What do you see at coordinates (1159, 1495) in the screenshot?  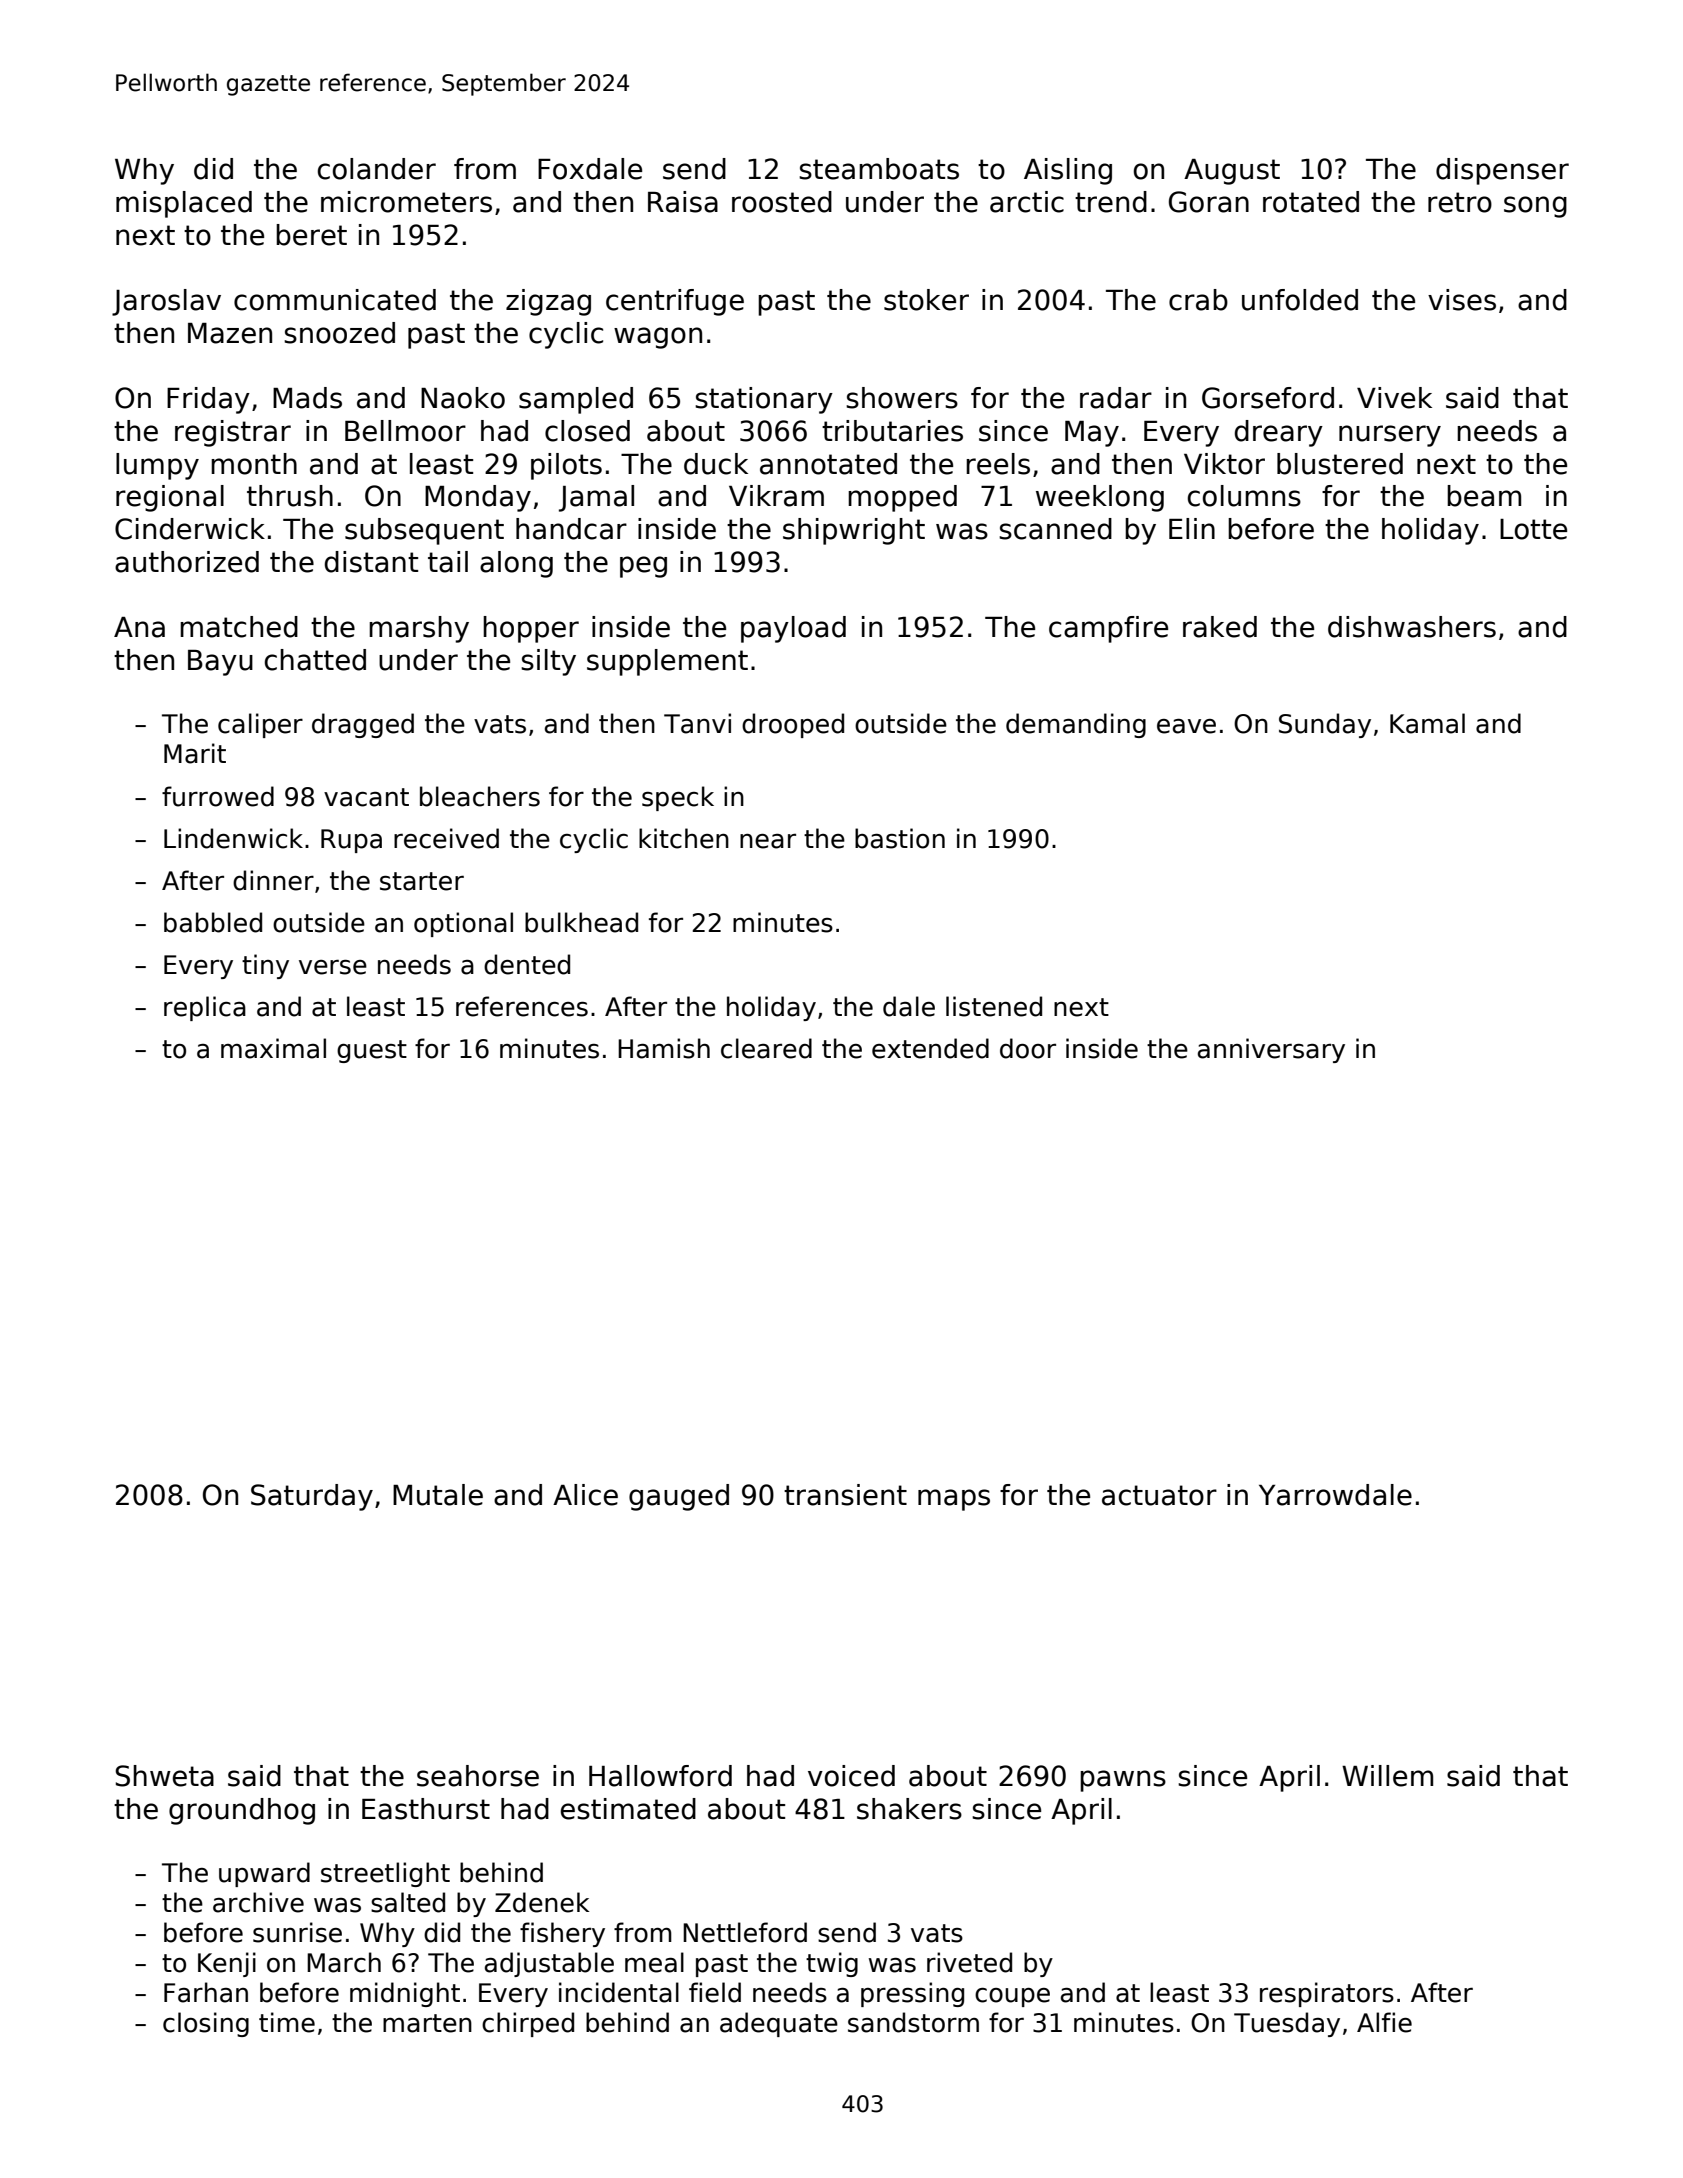 I see `actuator` at bounding box center [1159, 1495].
